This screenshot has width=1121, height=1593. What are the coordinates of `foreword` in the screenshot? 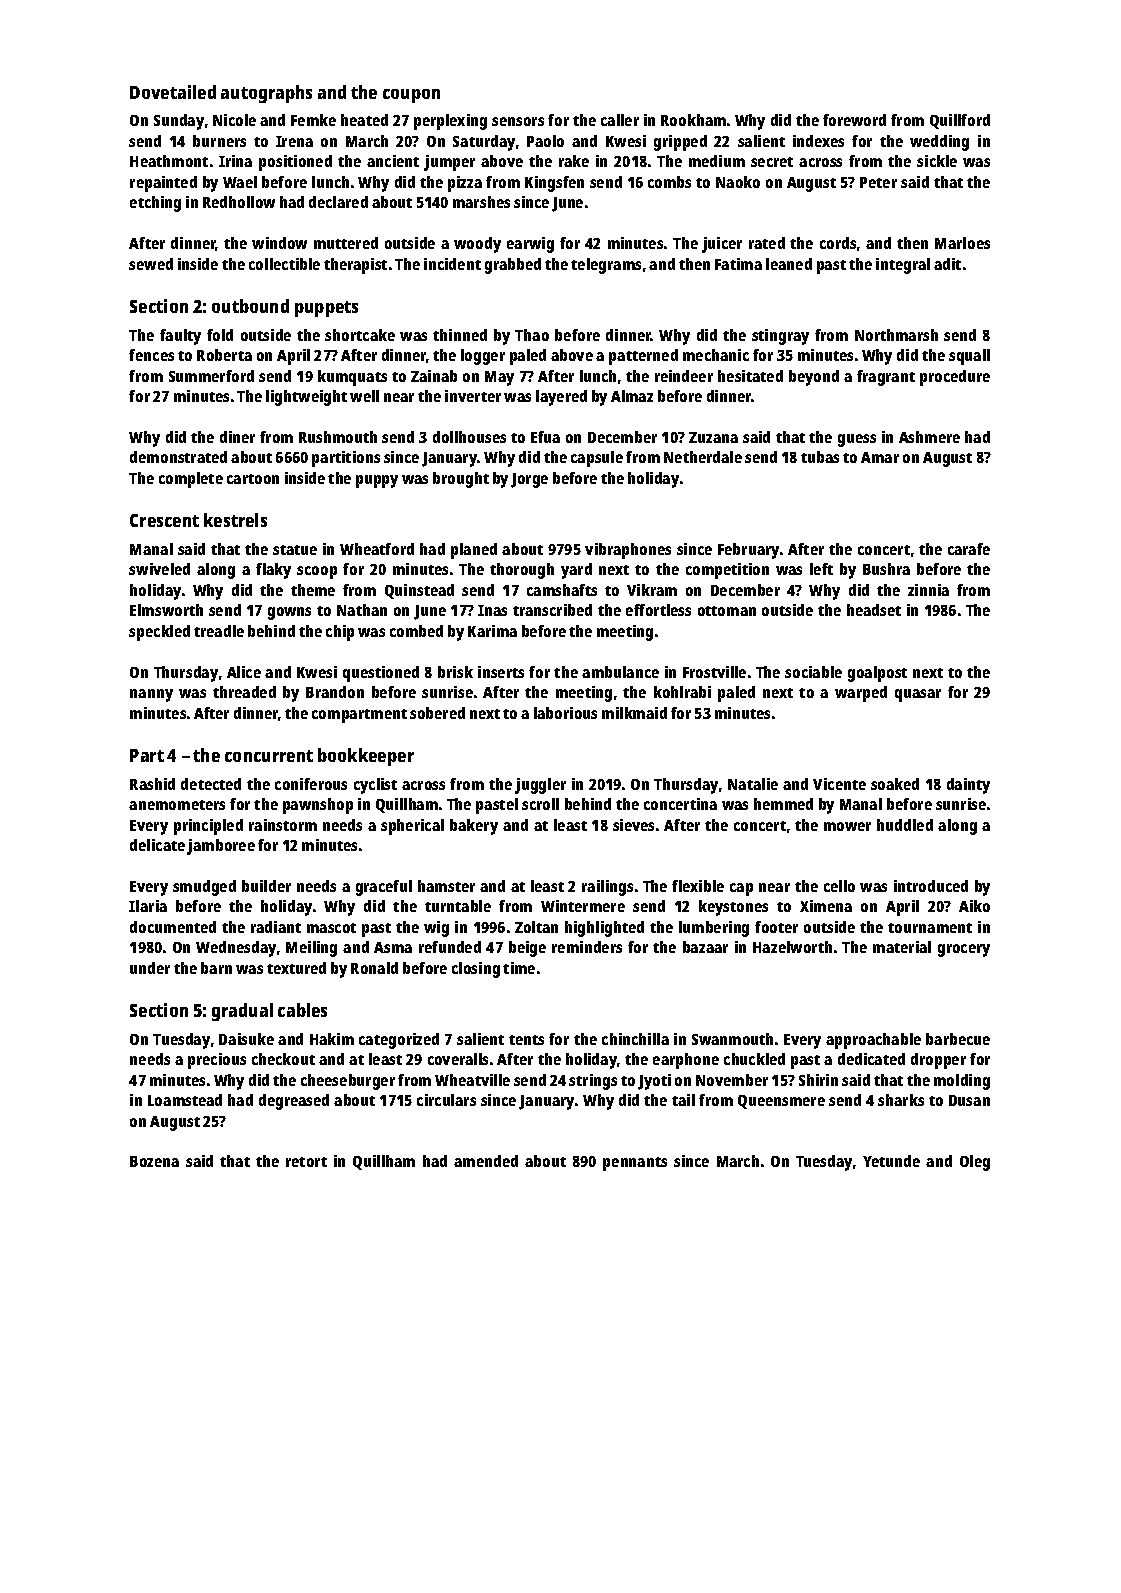 It's located at (854, 120).
